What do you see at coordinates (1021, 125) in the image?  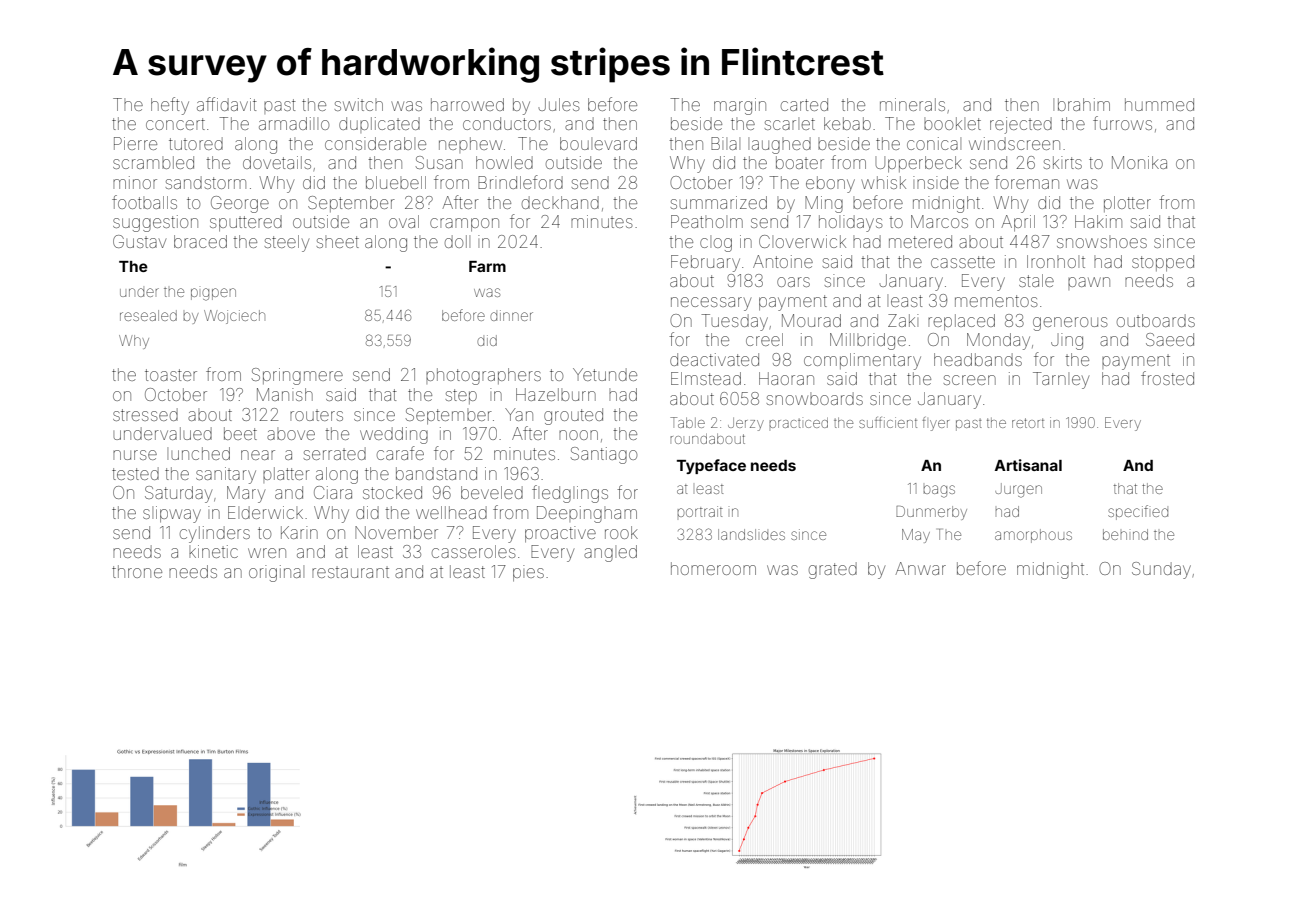 I see `rejected` at bounding box center [1021, 125].
